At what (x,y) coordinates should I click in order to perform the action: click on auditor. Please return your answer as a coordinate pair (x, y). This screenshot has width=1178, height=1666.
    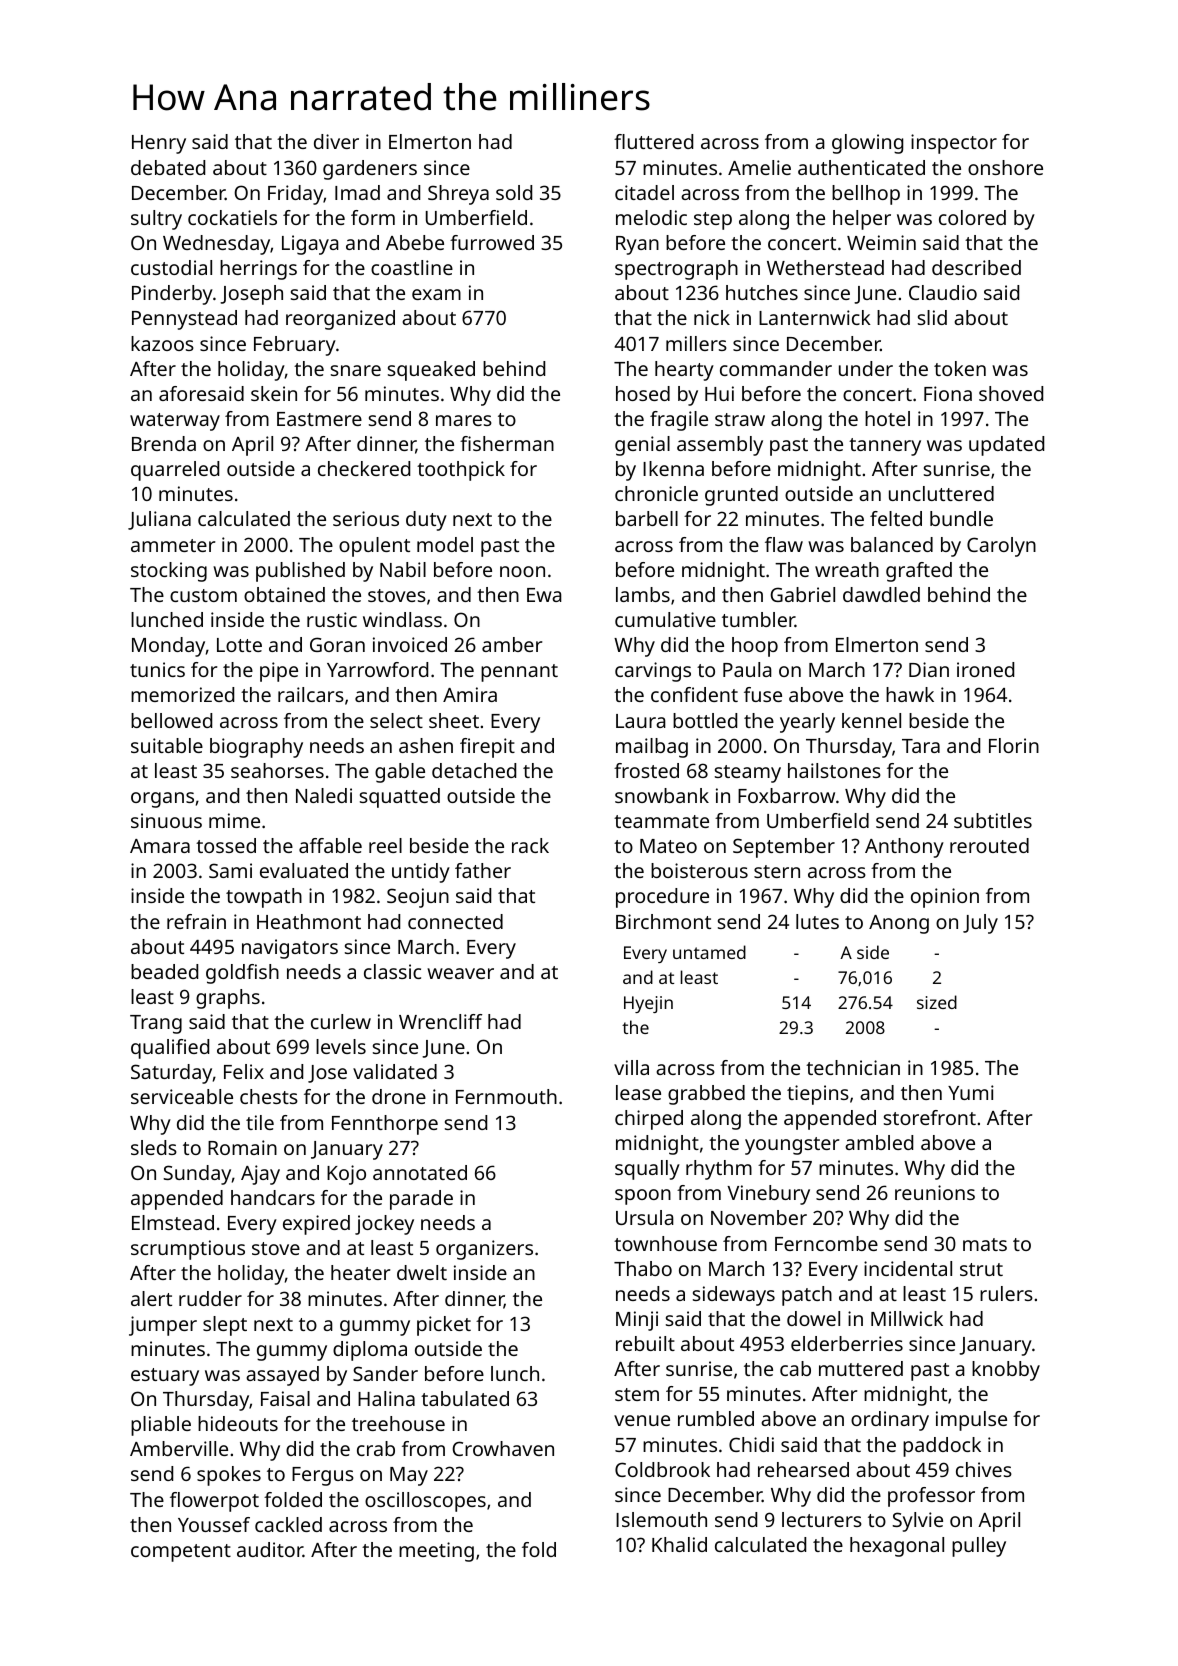
    Looking at the image, I should click on (270, 1549).
